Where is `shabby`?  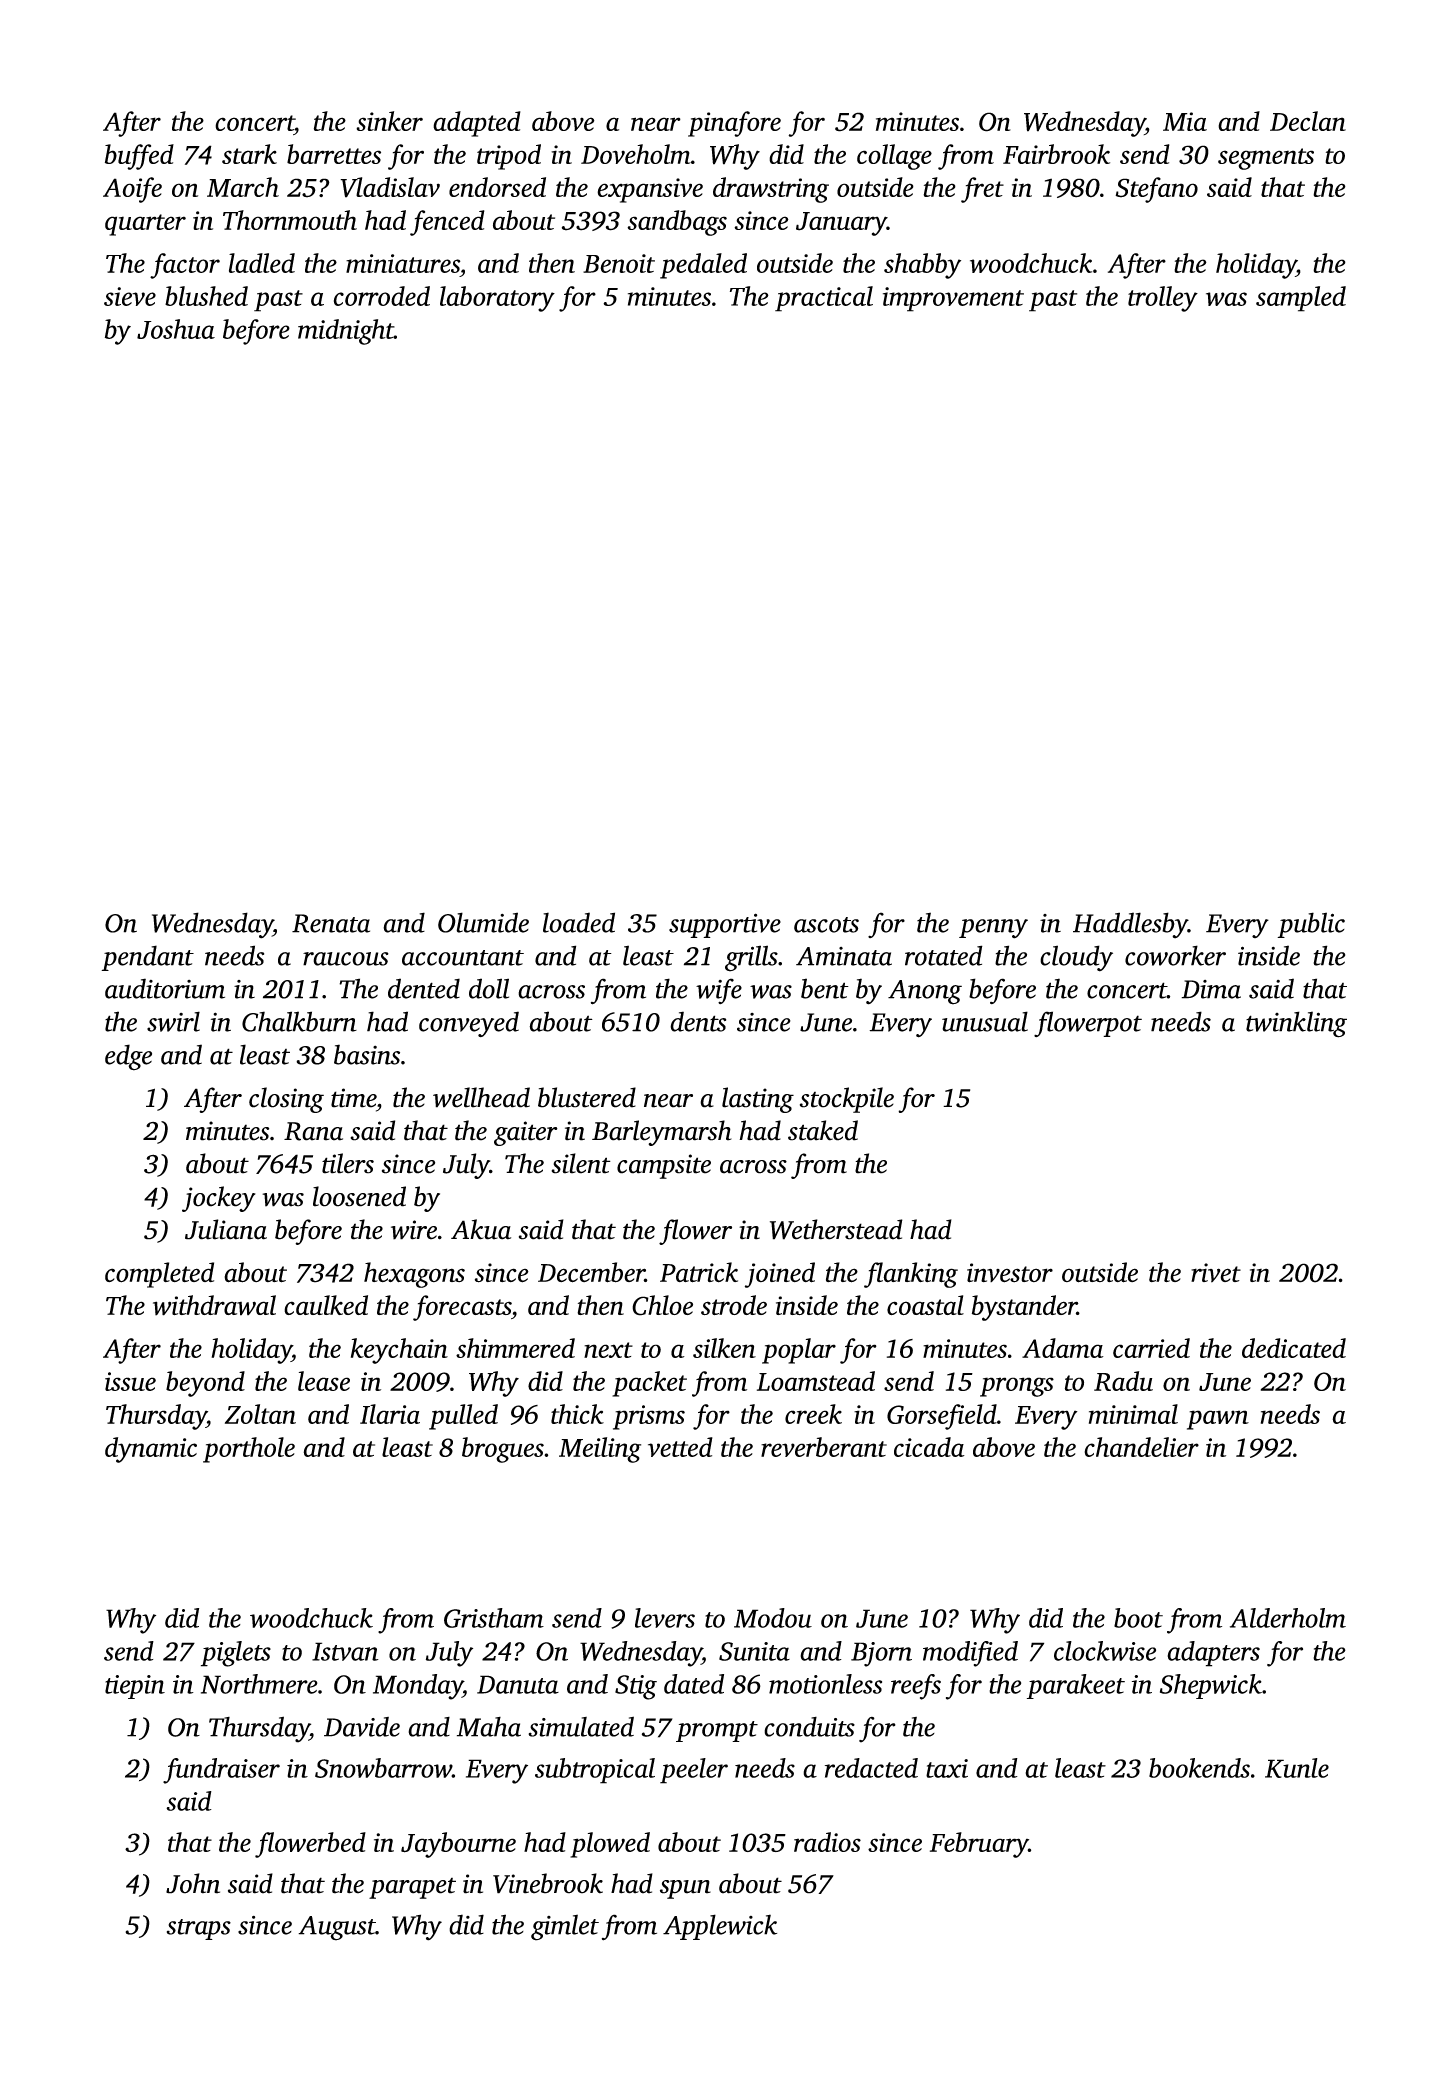
shabby is located at coordinates (922, 266).
